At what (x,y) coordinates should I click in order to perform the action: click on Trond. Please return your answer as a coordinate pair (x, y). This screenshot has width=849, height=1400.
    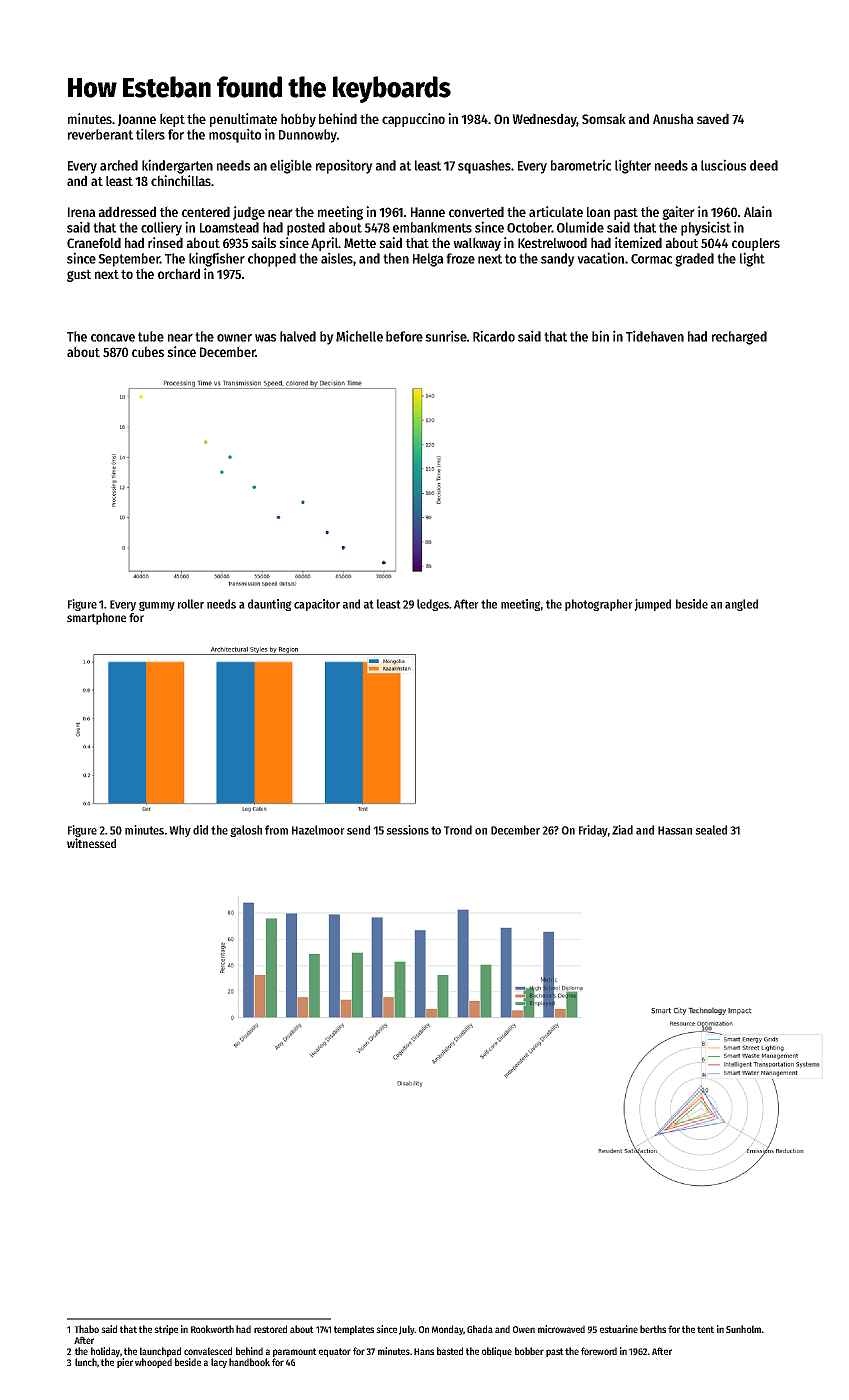
    Looking at the image, I should click on (458, 830).
